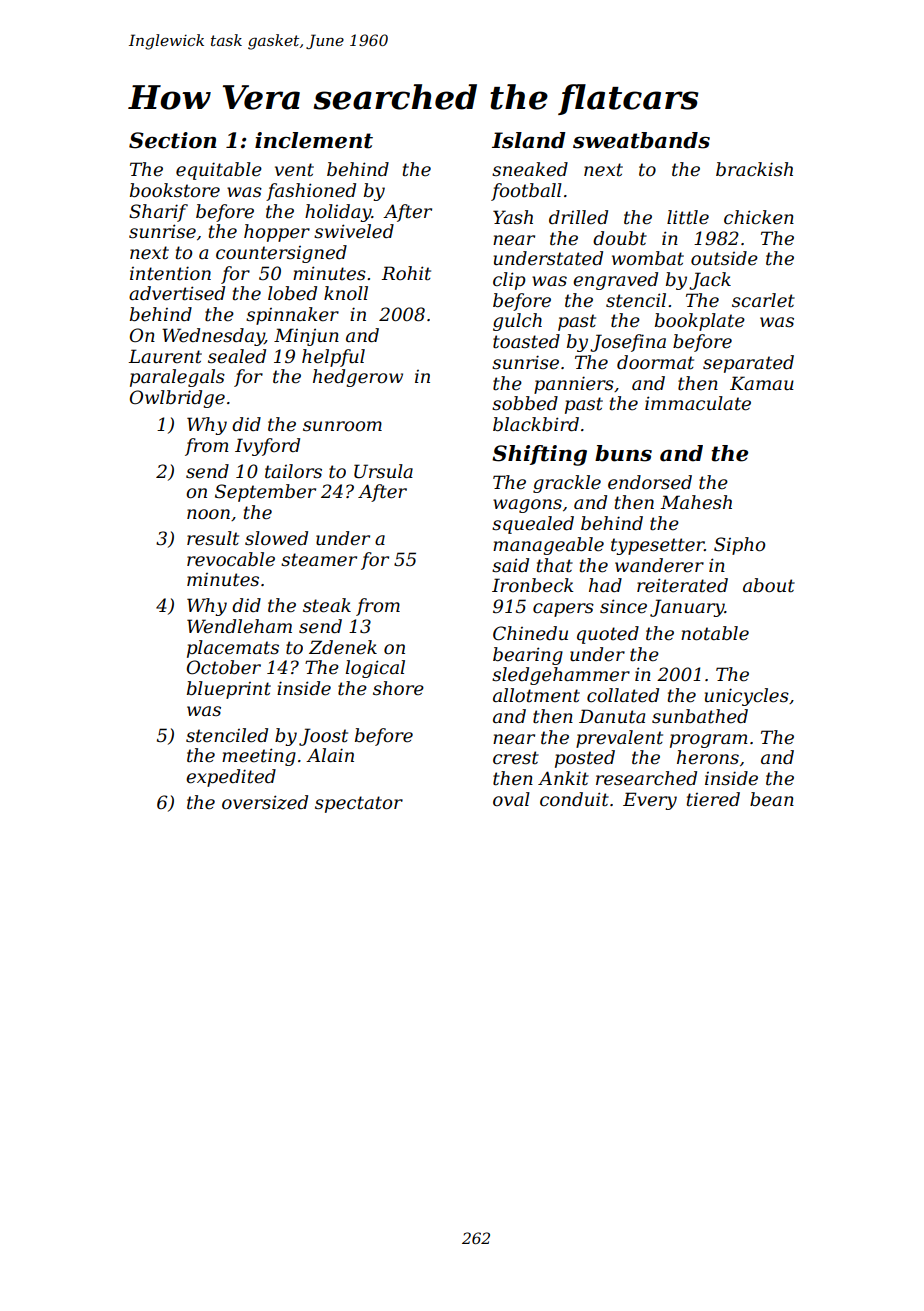 The width and height of the screenshot is (924, 1311). What do you see at coordinates (747, 697) in the screenshot?
I see `unicycles` at bounding box center [747, 697].
